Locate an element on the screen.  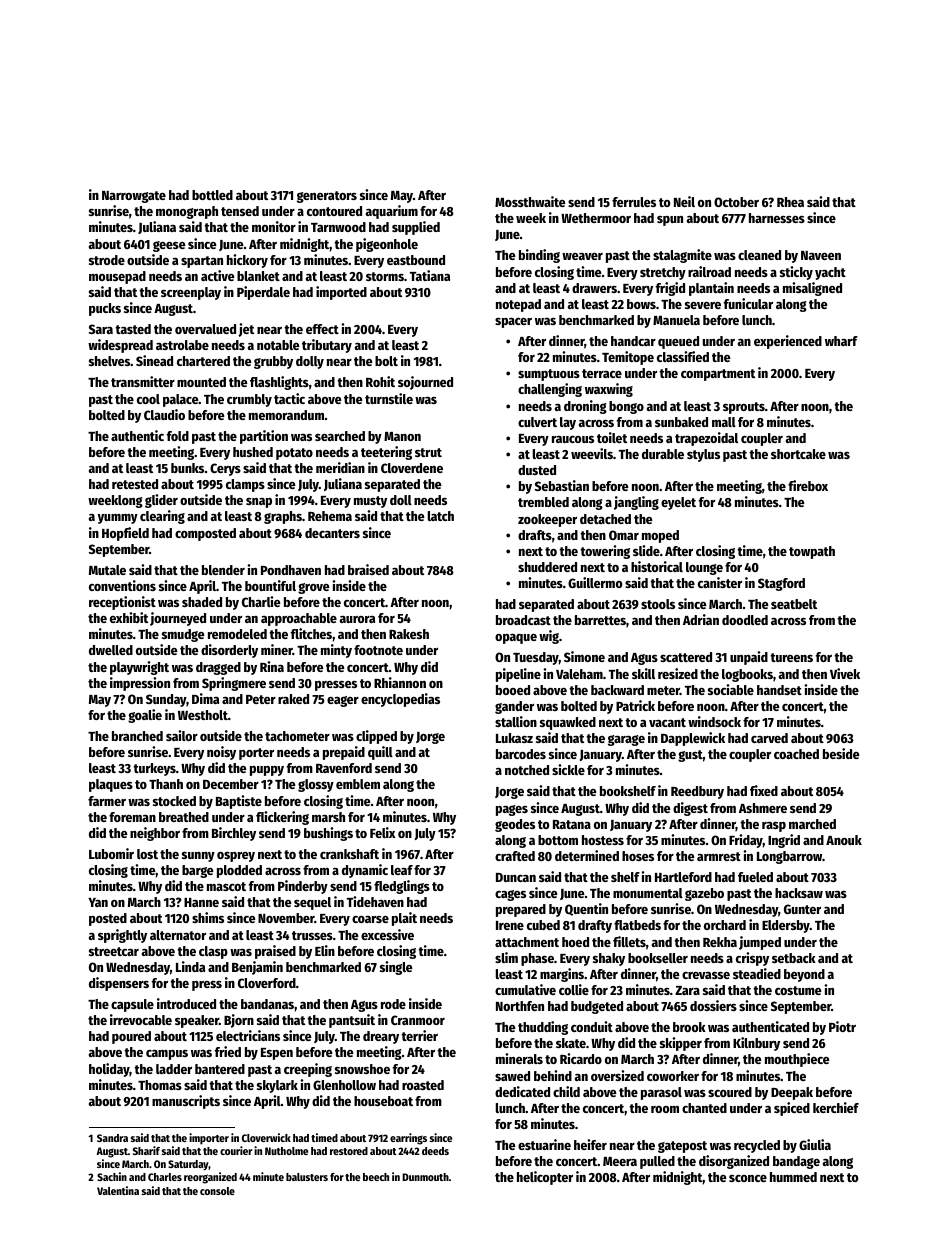
fueled is located at coordinates (755, 877).
